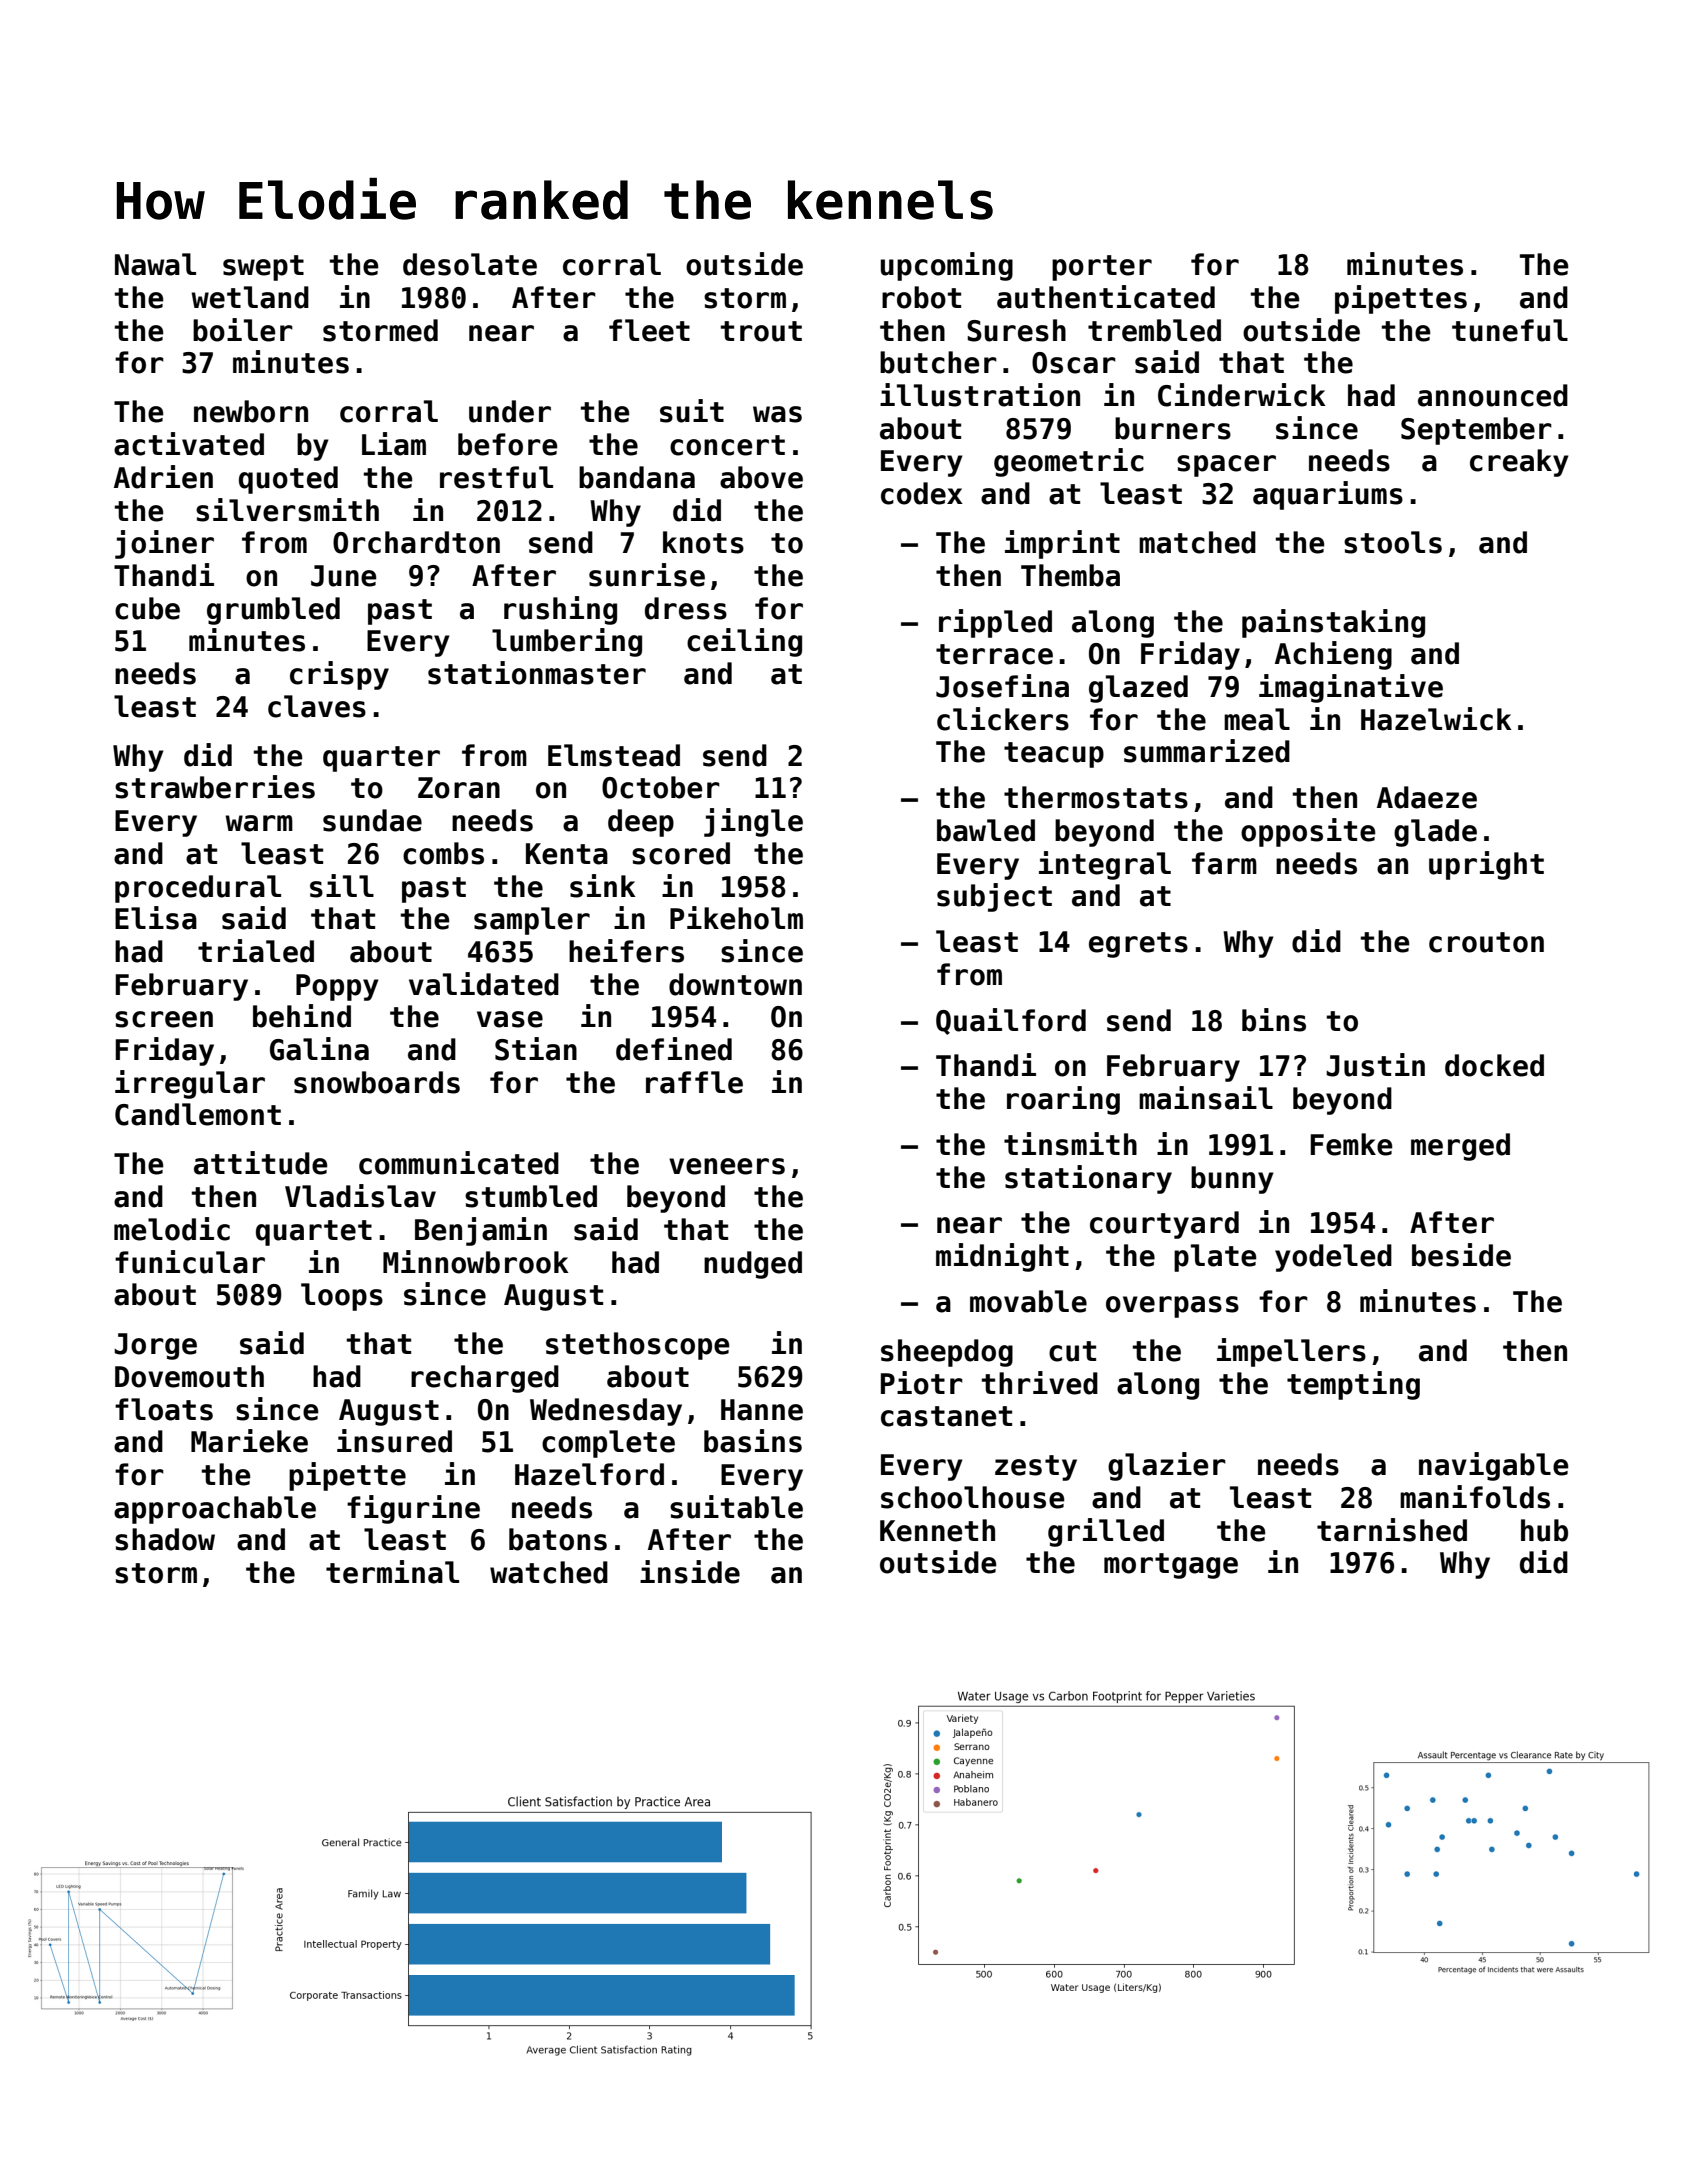  Describe the element at coordinates (1171, 1566) in the screenshot. I see `mortgage` at that location.
